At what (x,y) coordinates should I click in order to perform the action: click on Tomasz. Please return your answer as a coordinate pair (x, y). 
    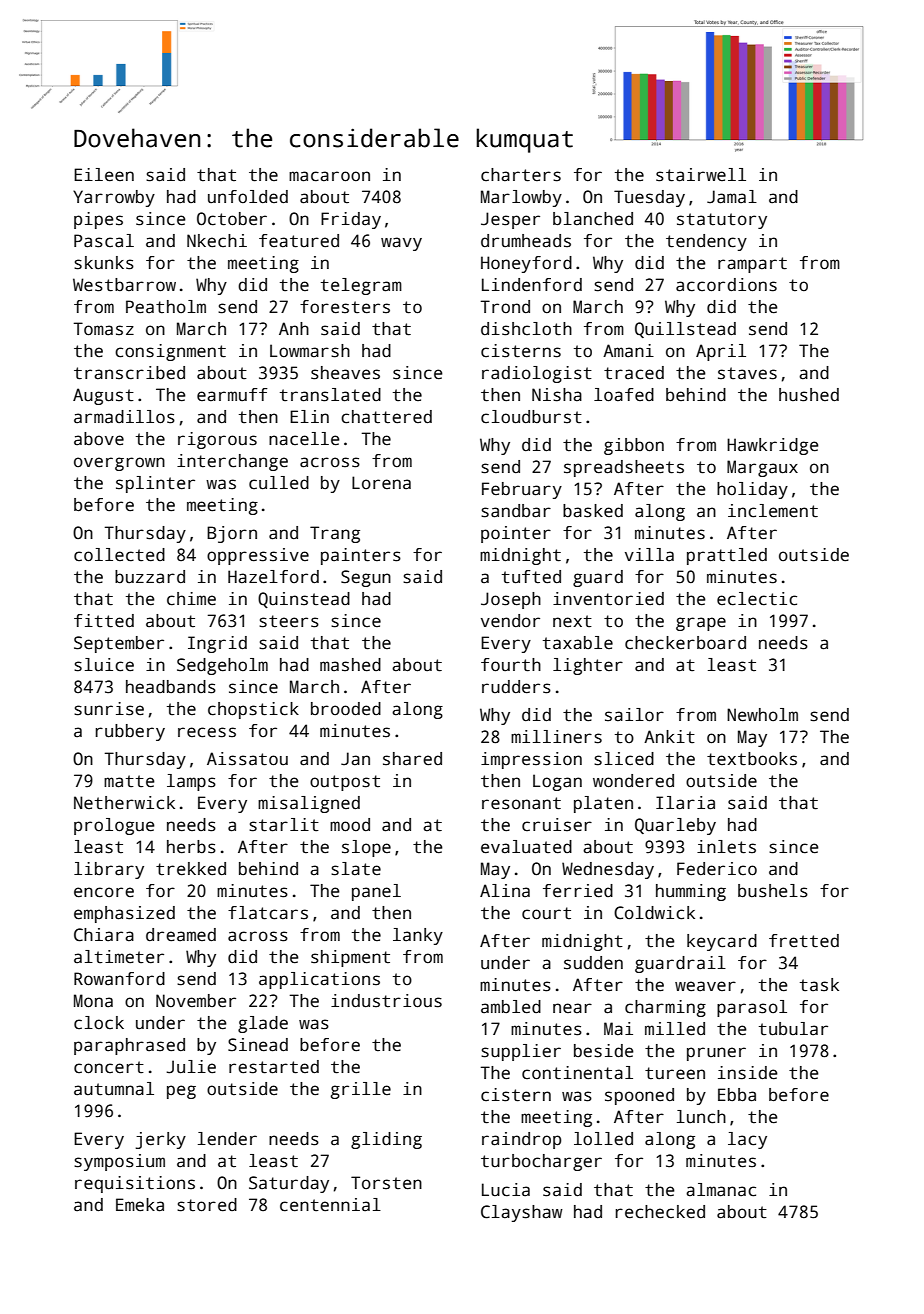
    Looking at the image, I should click on (104, 329).
